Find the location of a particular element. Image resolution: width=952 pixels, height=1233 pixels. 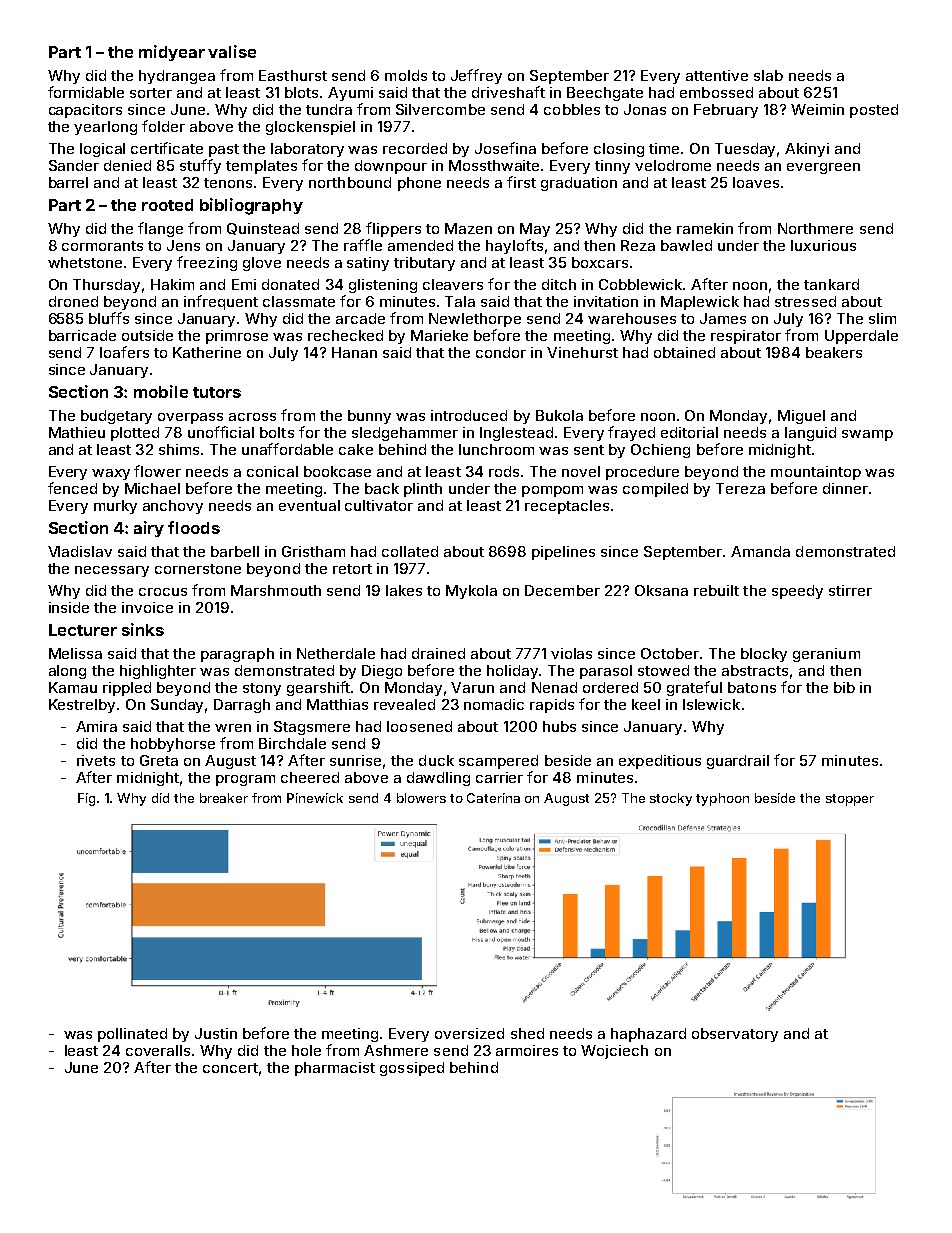

logical is located at coordinates (102, 150).
